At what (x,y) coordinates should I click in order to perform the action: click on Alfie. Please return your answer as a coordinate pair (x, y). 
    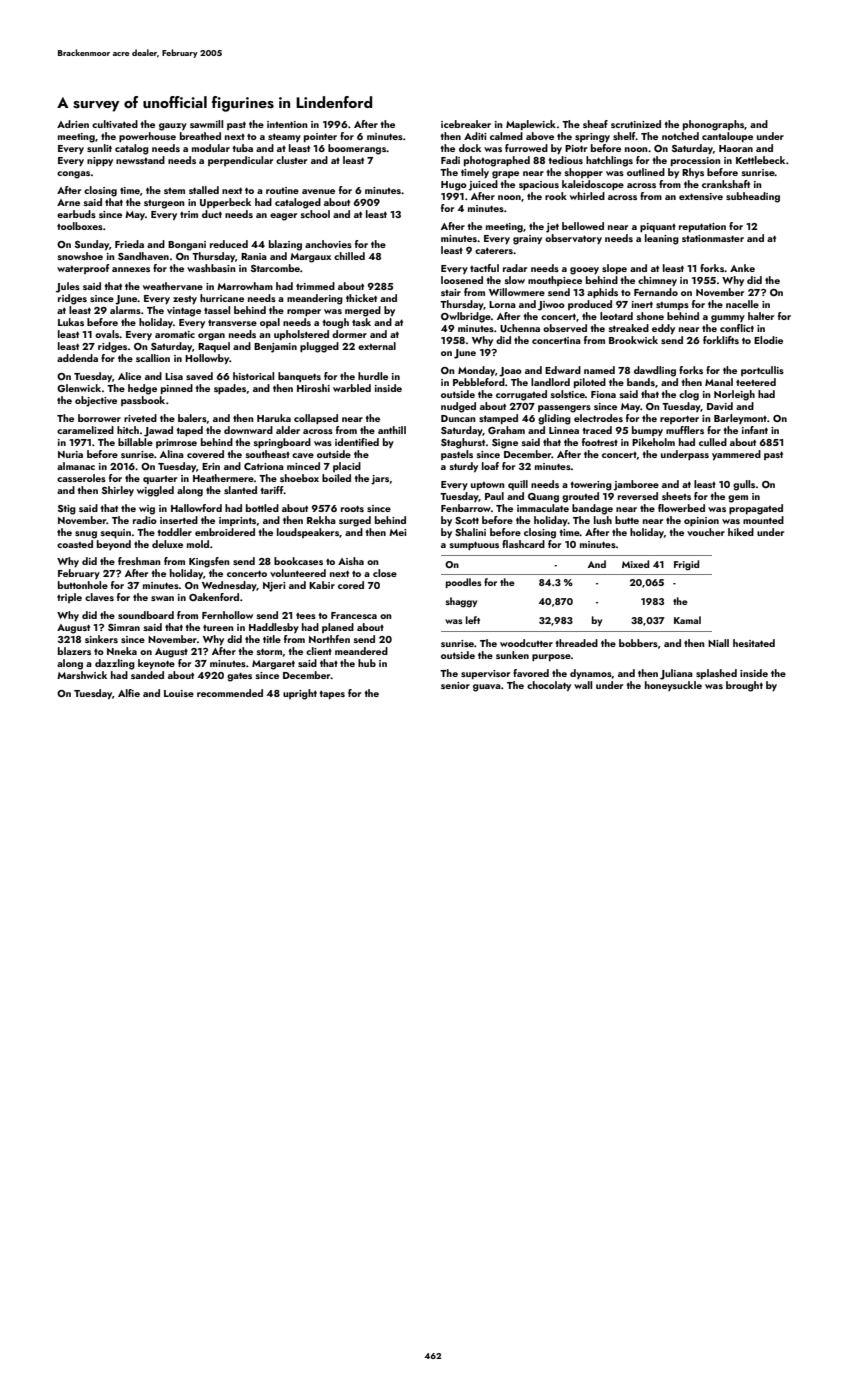
    Looking at the image, I should click on (129, 693).
